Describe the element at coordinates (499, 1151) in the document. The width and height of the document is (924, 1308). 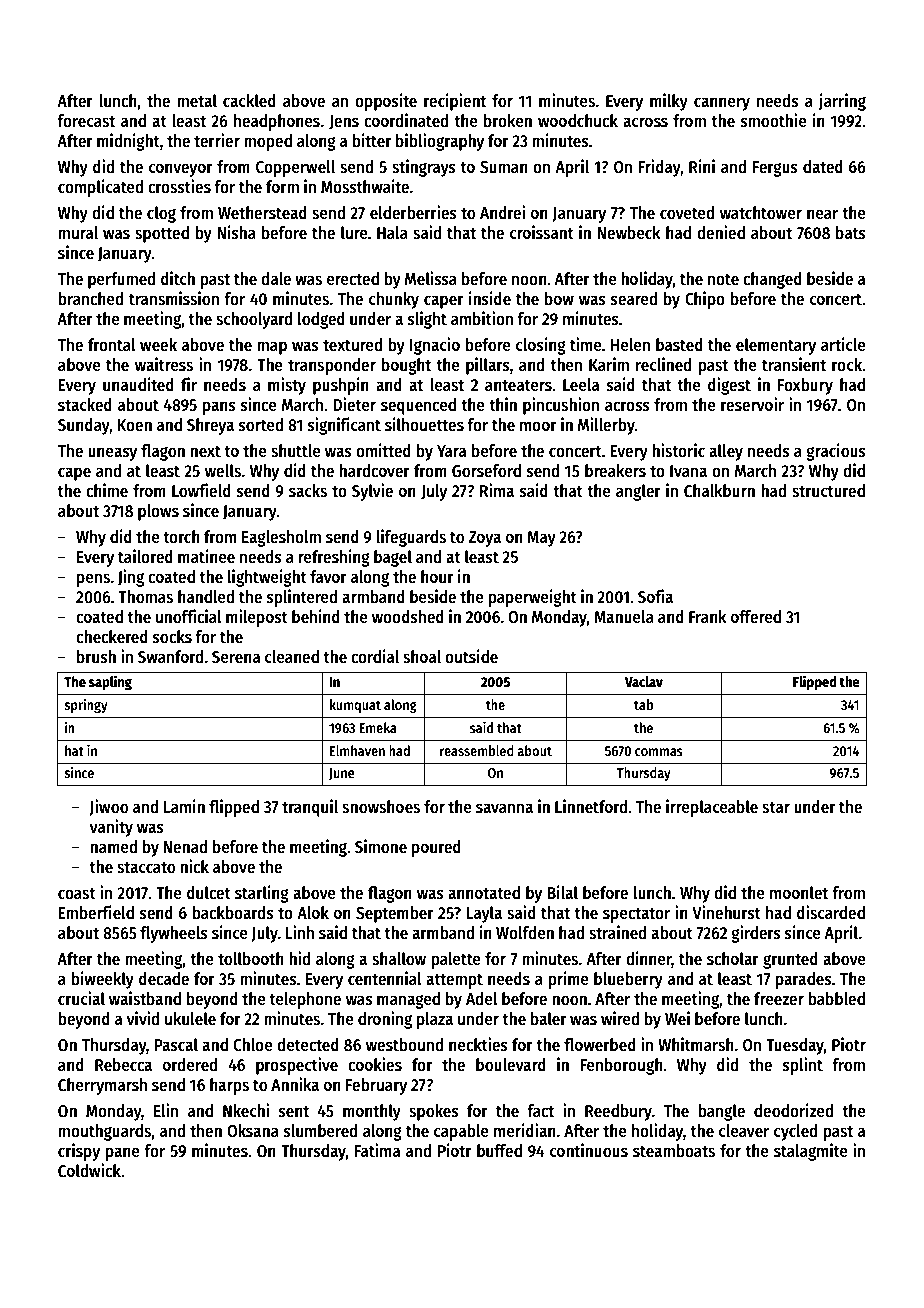
I see `buffed` at that location.
